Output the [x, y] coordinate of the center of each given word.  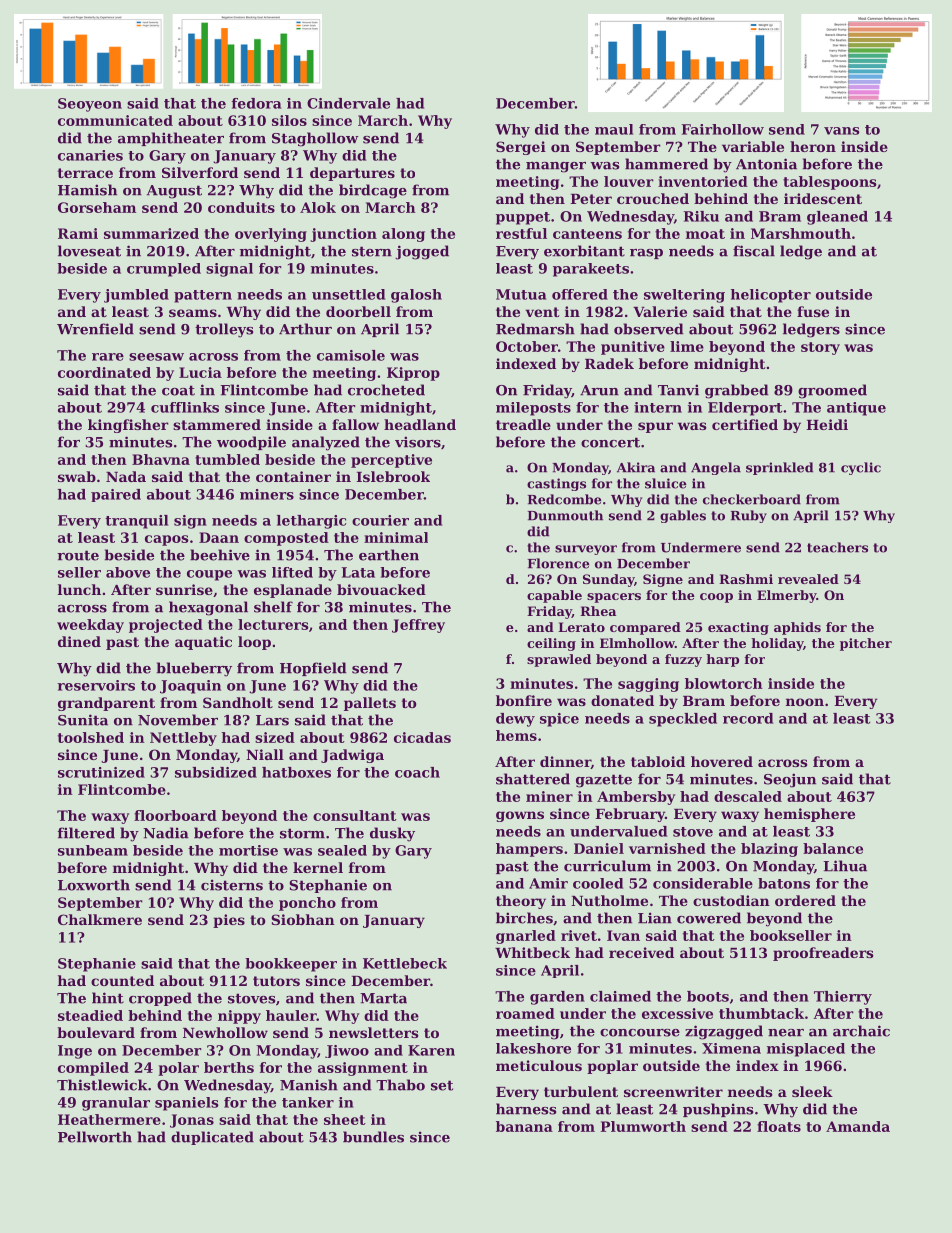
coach [417, 772]
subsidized [216, 772]
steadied [90, 1015]
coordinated [104, 372]
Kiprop [413, 374]
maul [614, 129]
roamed [525, 1013]
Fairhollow [723, 129]
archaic [861, 1031]
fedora [256, 103]
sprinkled [779, 468]
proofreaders [823, 954]
